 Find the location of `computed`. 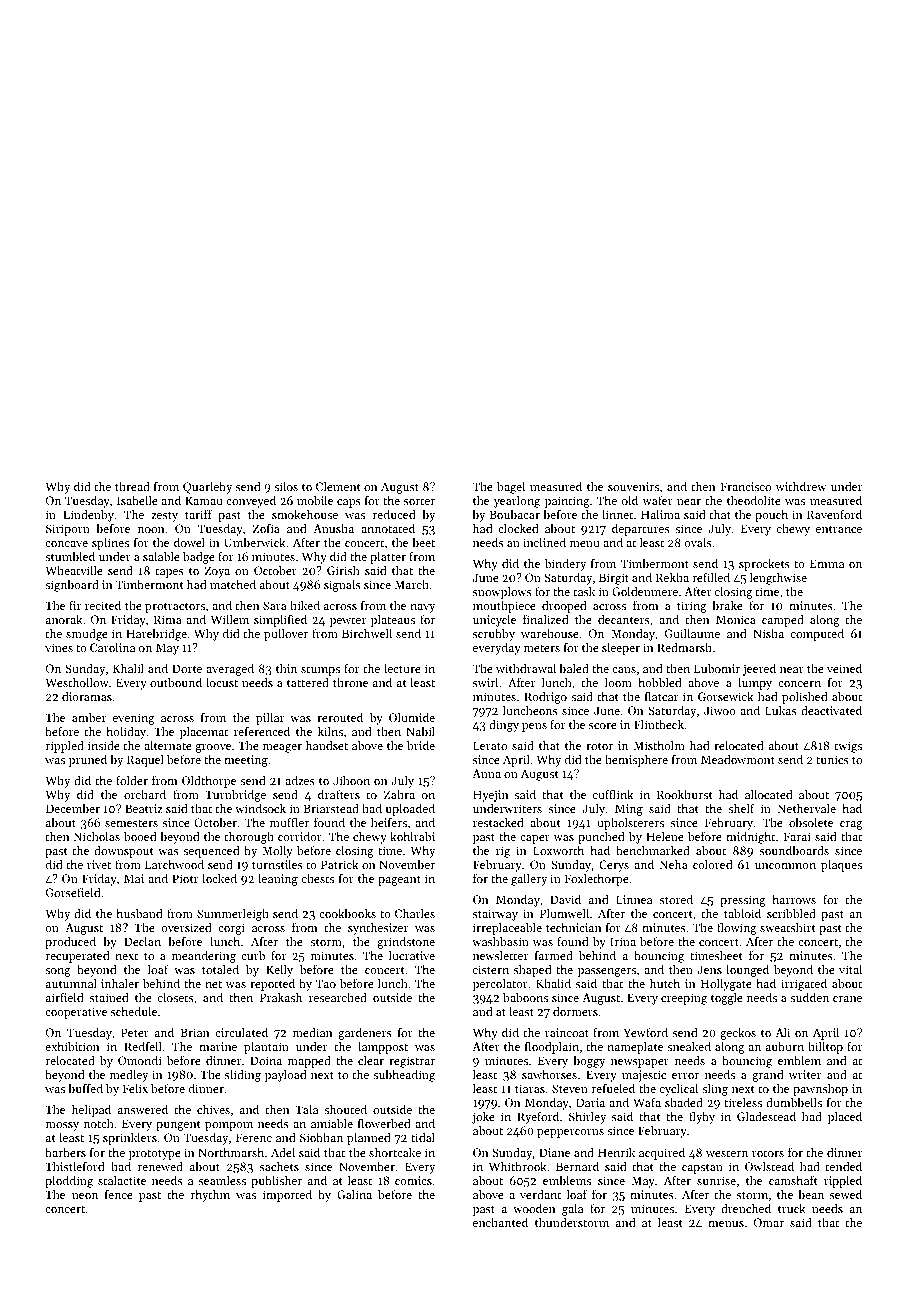

computed is located at coordinates (817, 634).
